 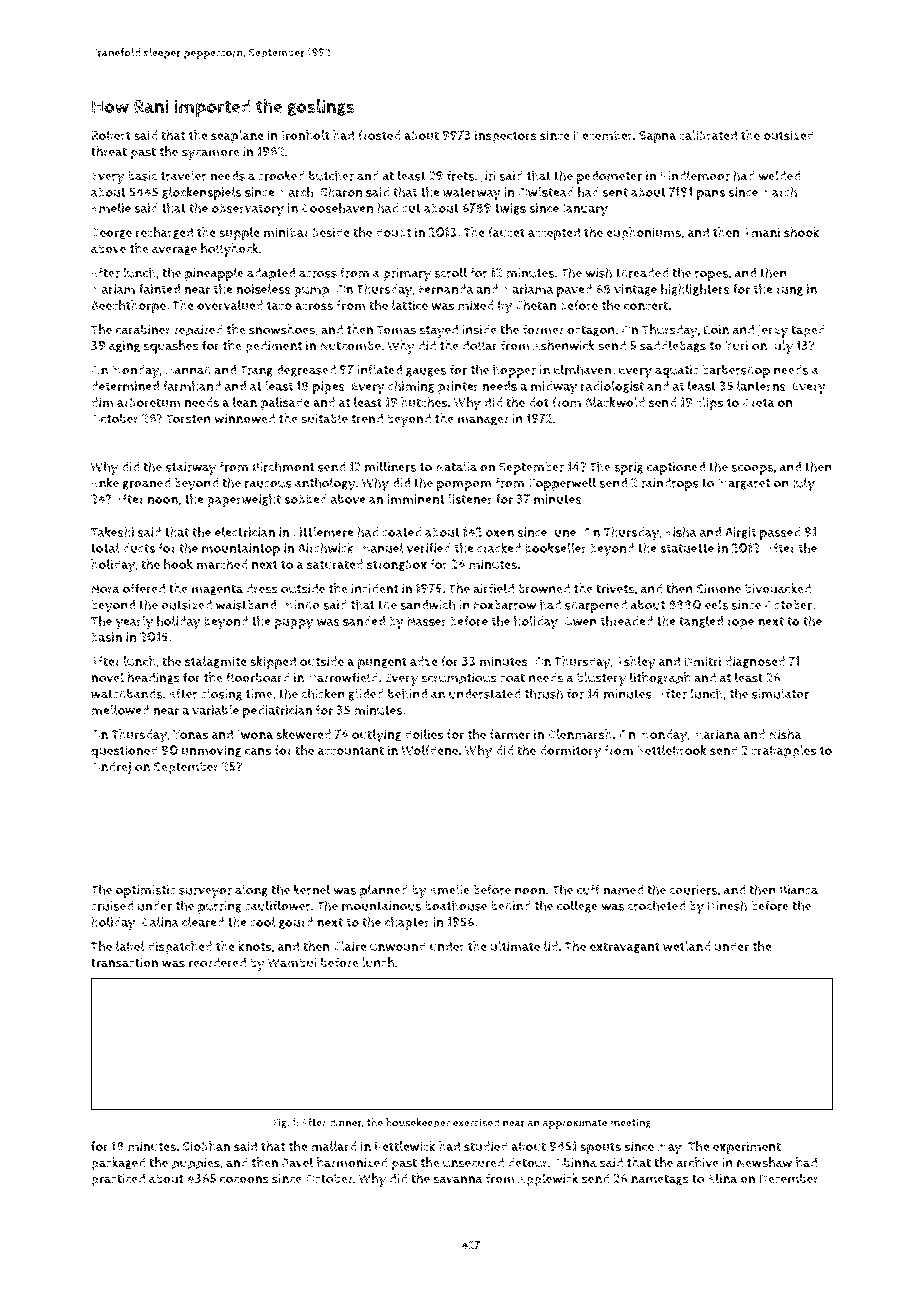 I want to click on inspectors, so click(x=506, y=137).
